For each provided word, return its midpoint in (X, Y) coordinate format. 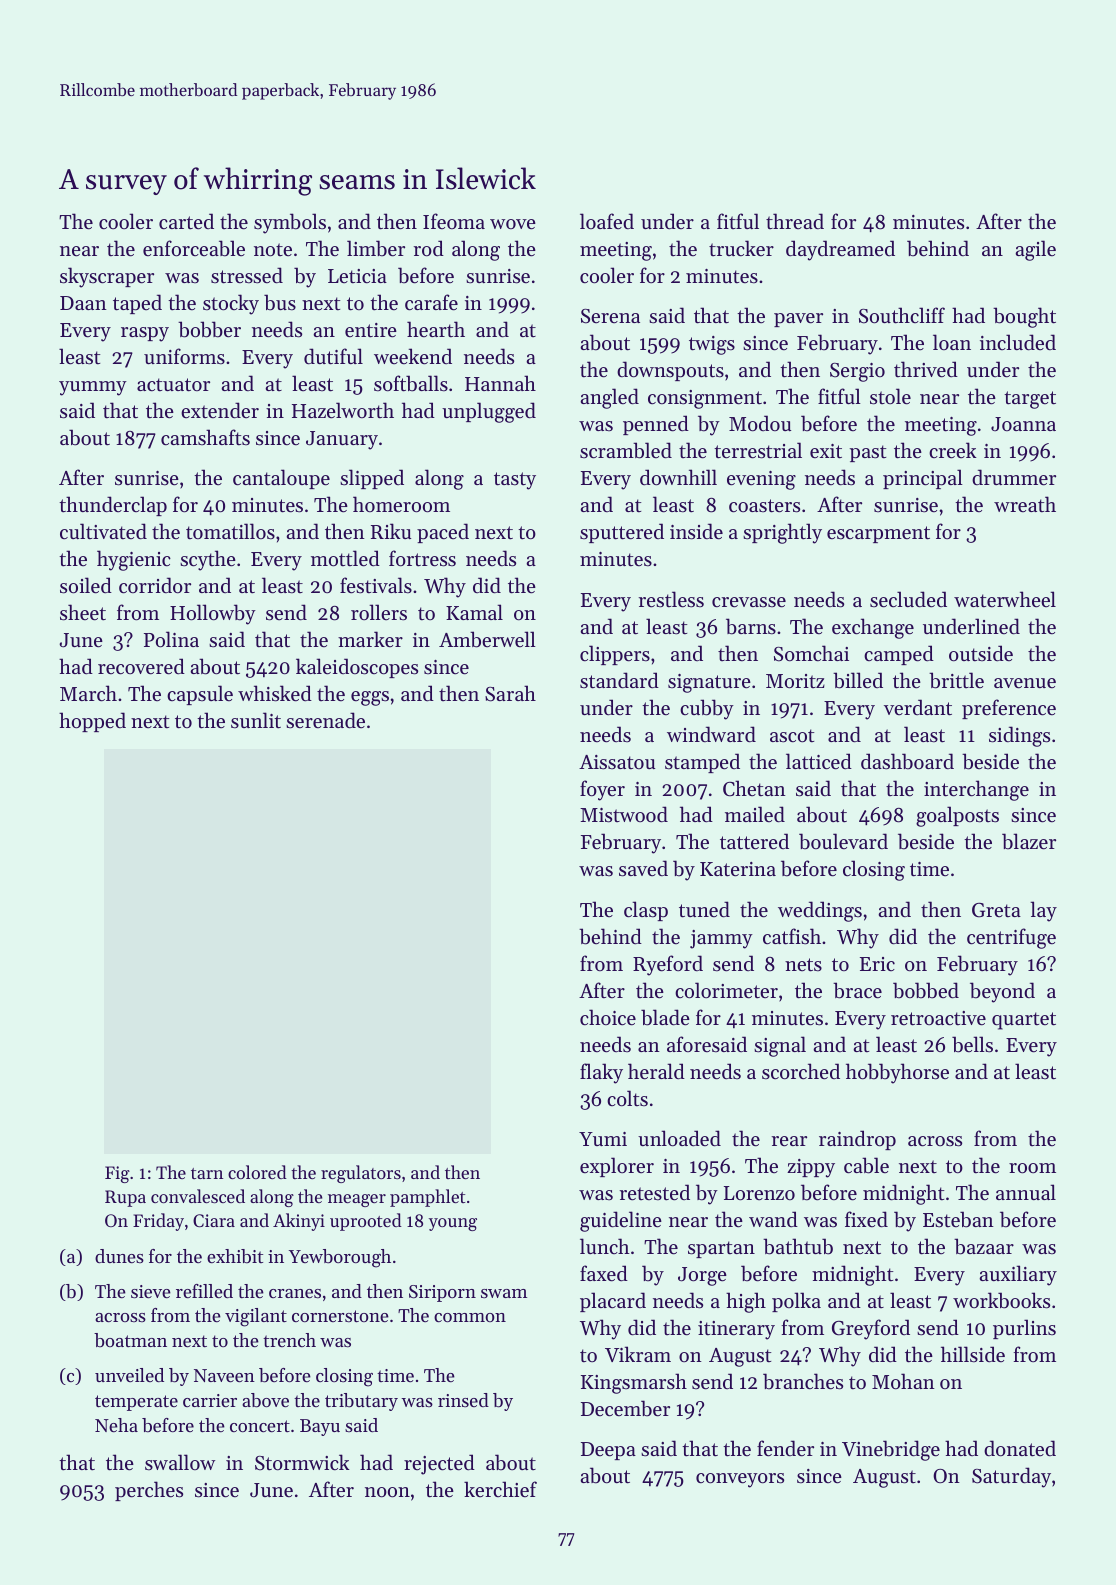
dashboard (907, 761)
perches (149, 1491)
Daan (83, 303)
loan (952, 342)
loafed (607, 221)
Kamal (474, 612)
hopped (92, 722)
